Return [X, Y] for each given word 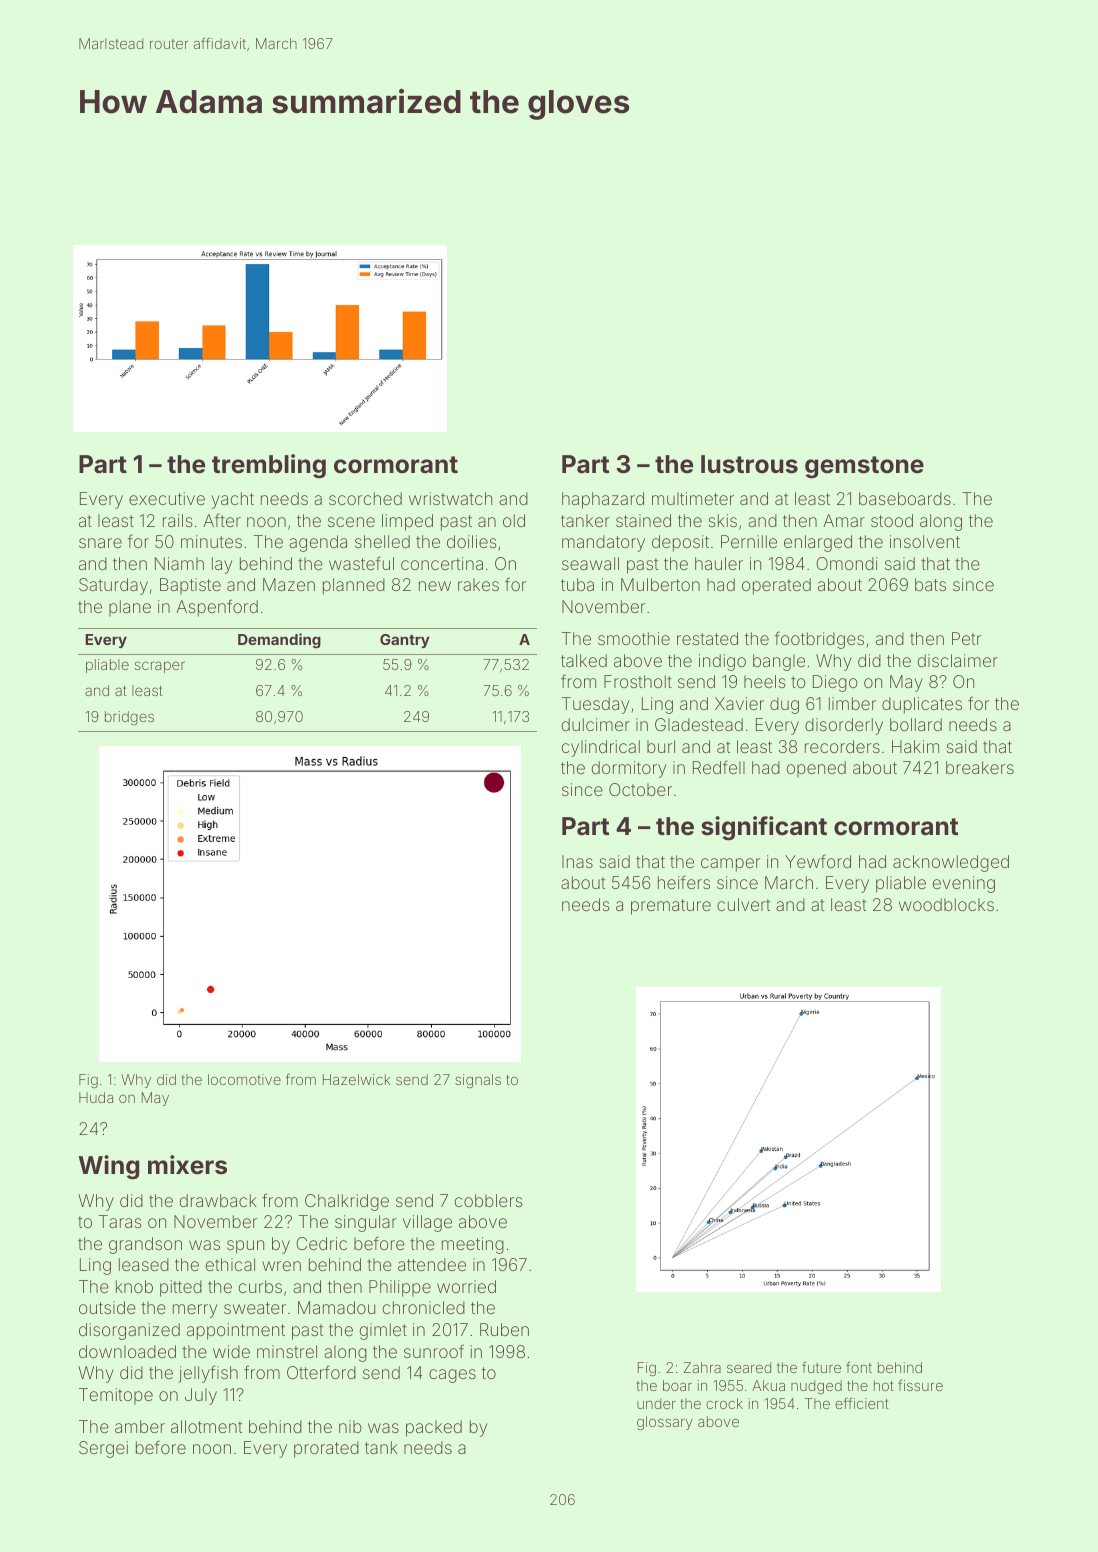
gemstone [864, 467]
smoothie [634, 638]
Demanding [279, 640]
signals [478, 1081]
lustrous [749, 464]
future [821, 1367]
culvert [743, 904]
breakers [980, 767]
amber [140, 1426]
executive [167, 498]
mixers [187, 1165]
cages [452, 1376]
